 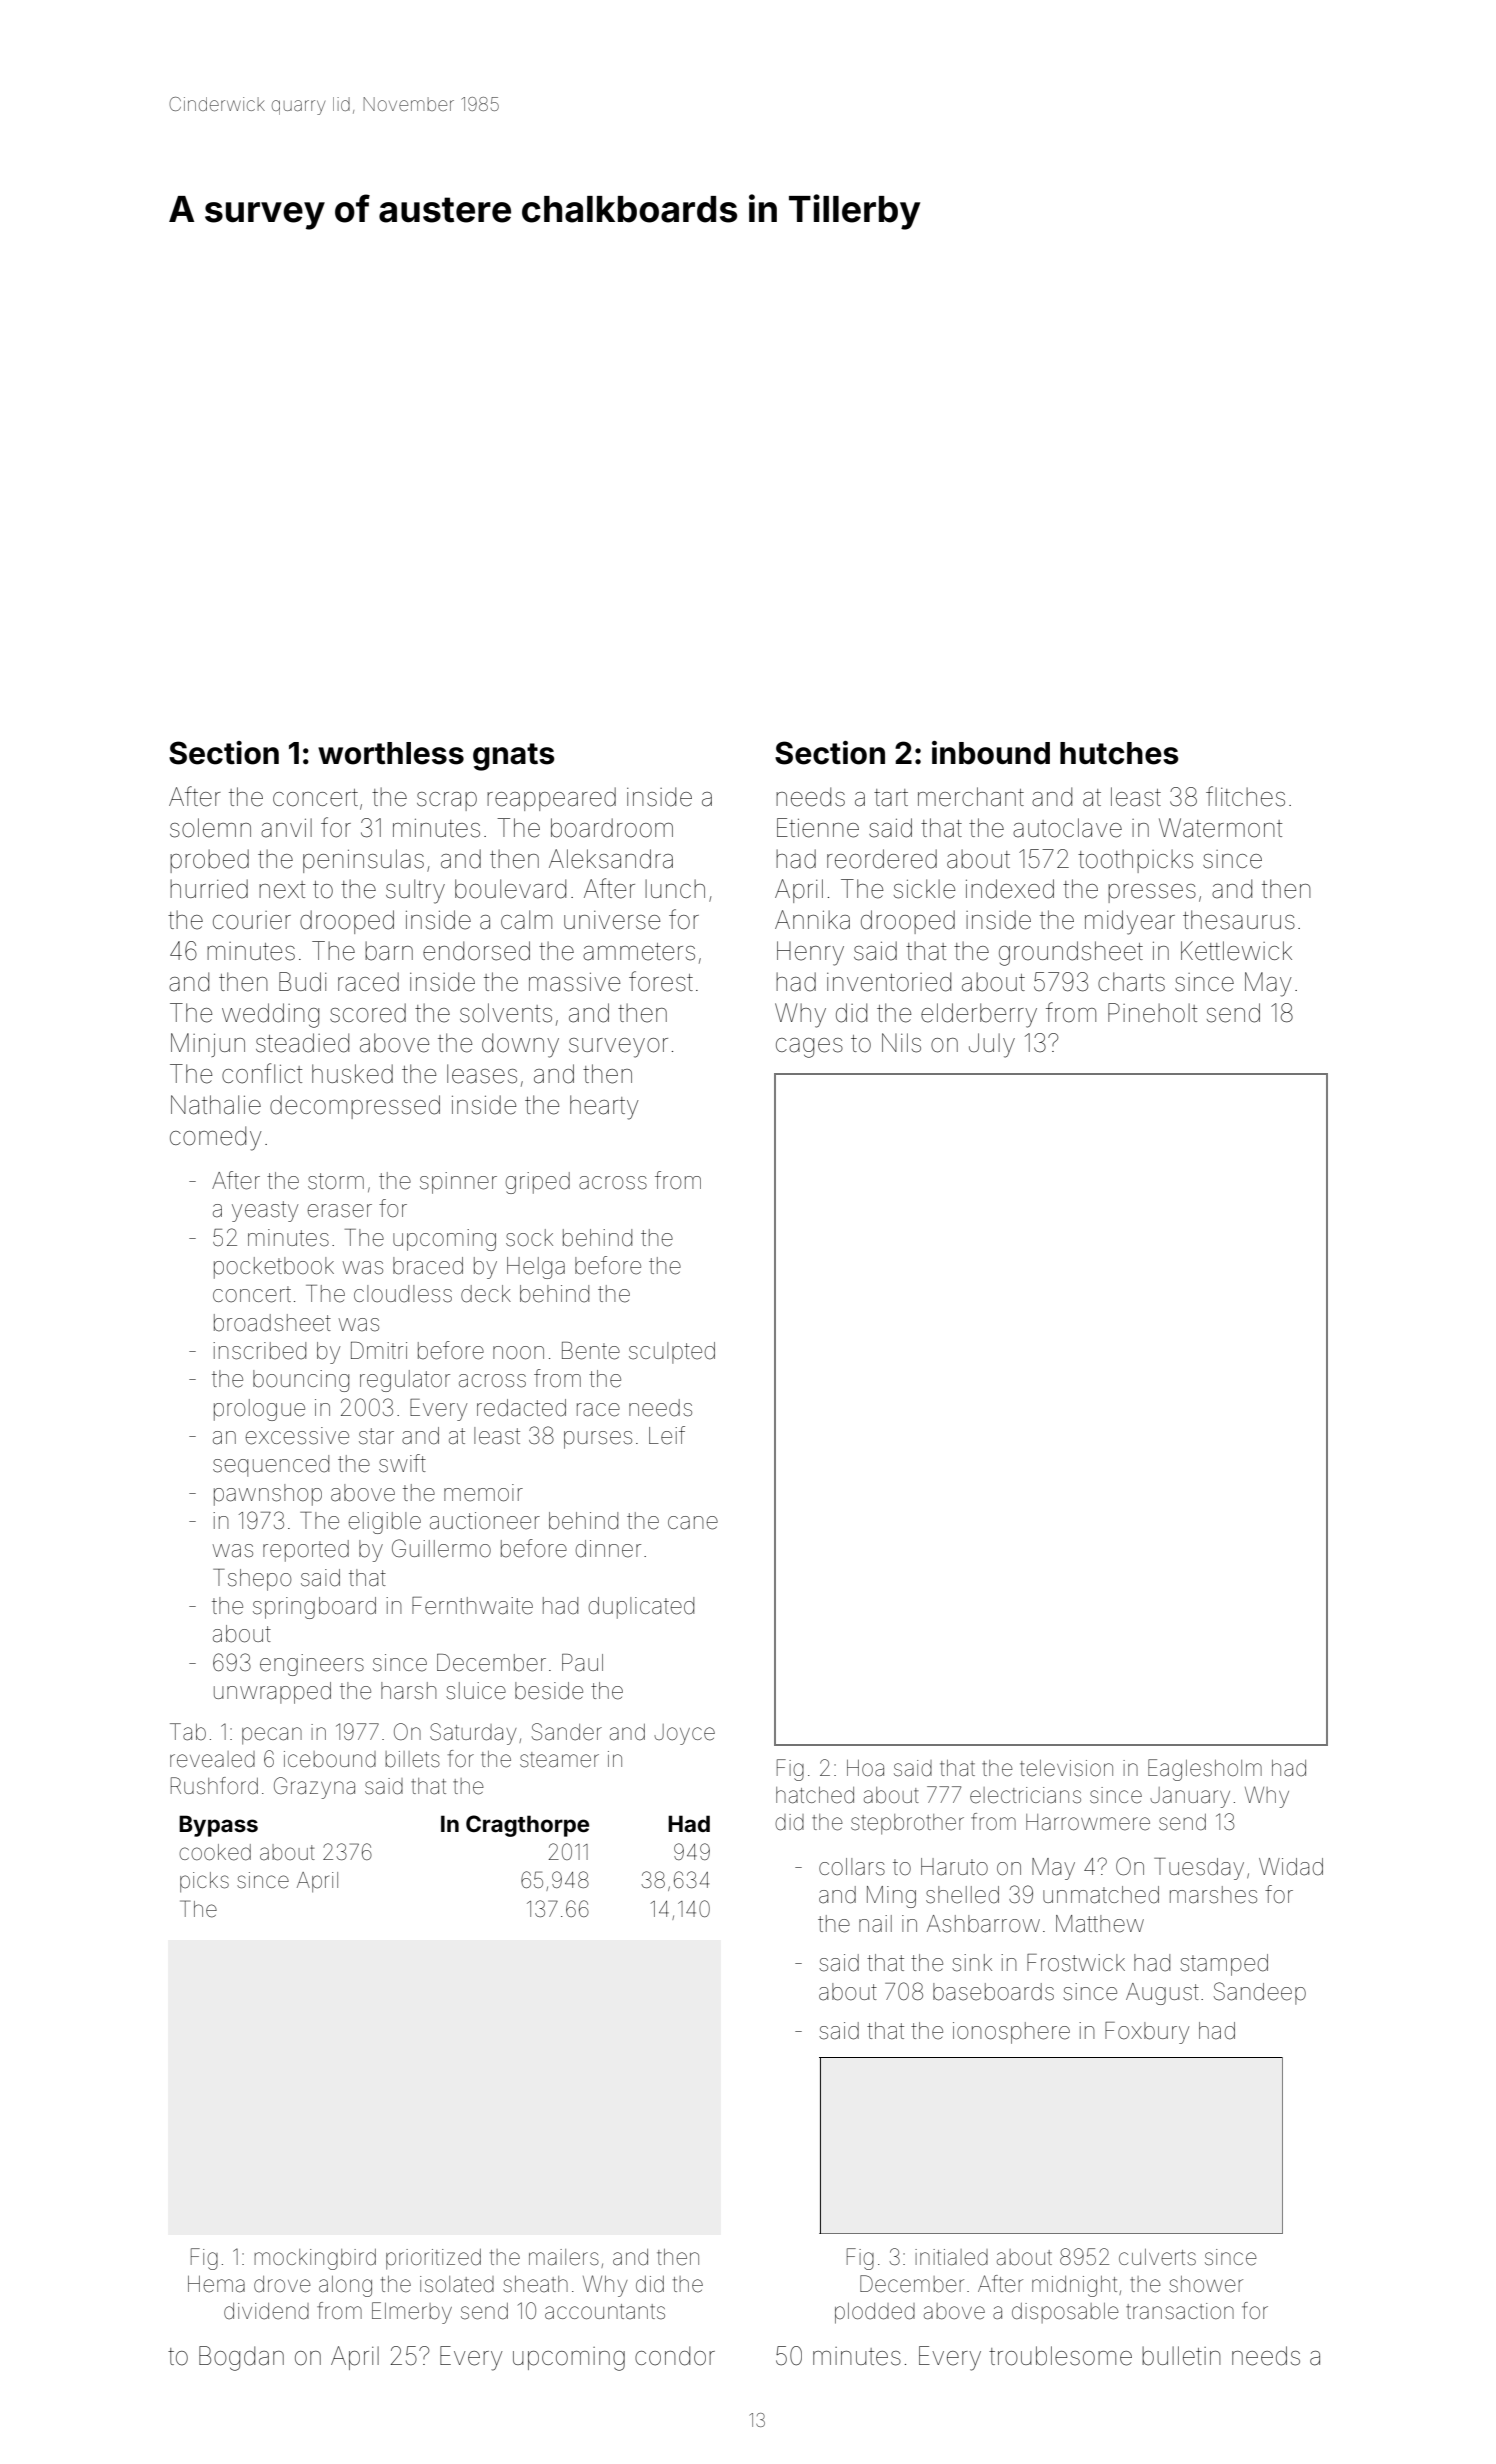 What do you see at coordinates (852, 1867) in the document?
I see `collars` at bounding box center [852, 1867].
